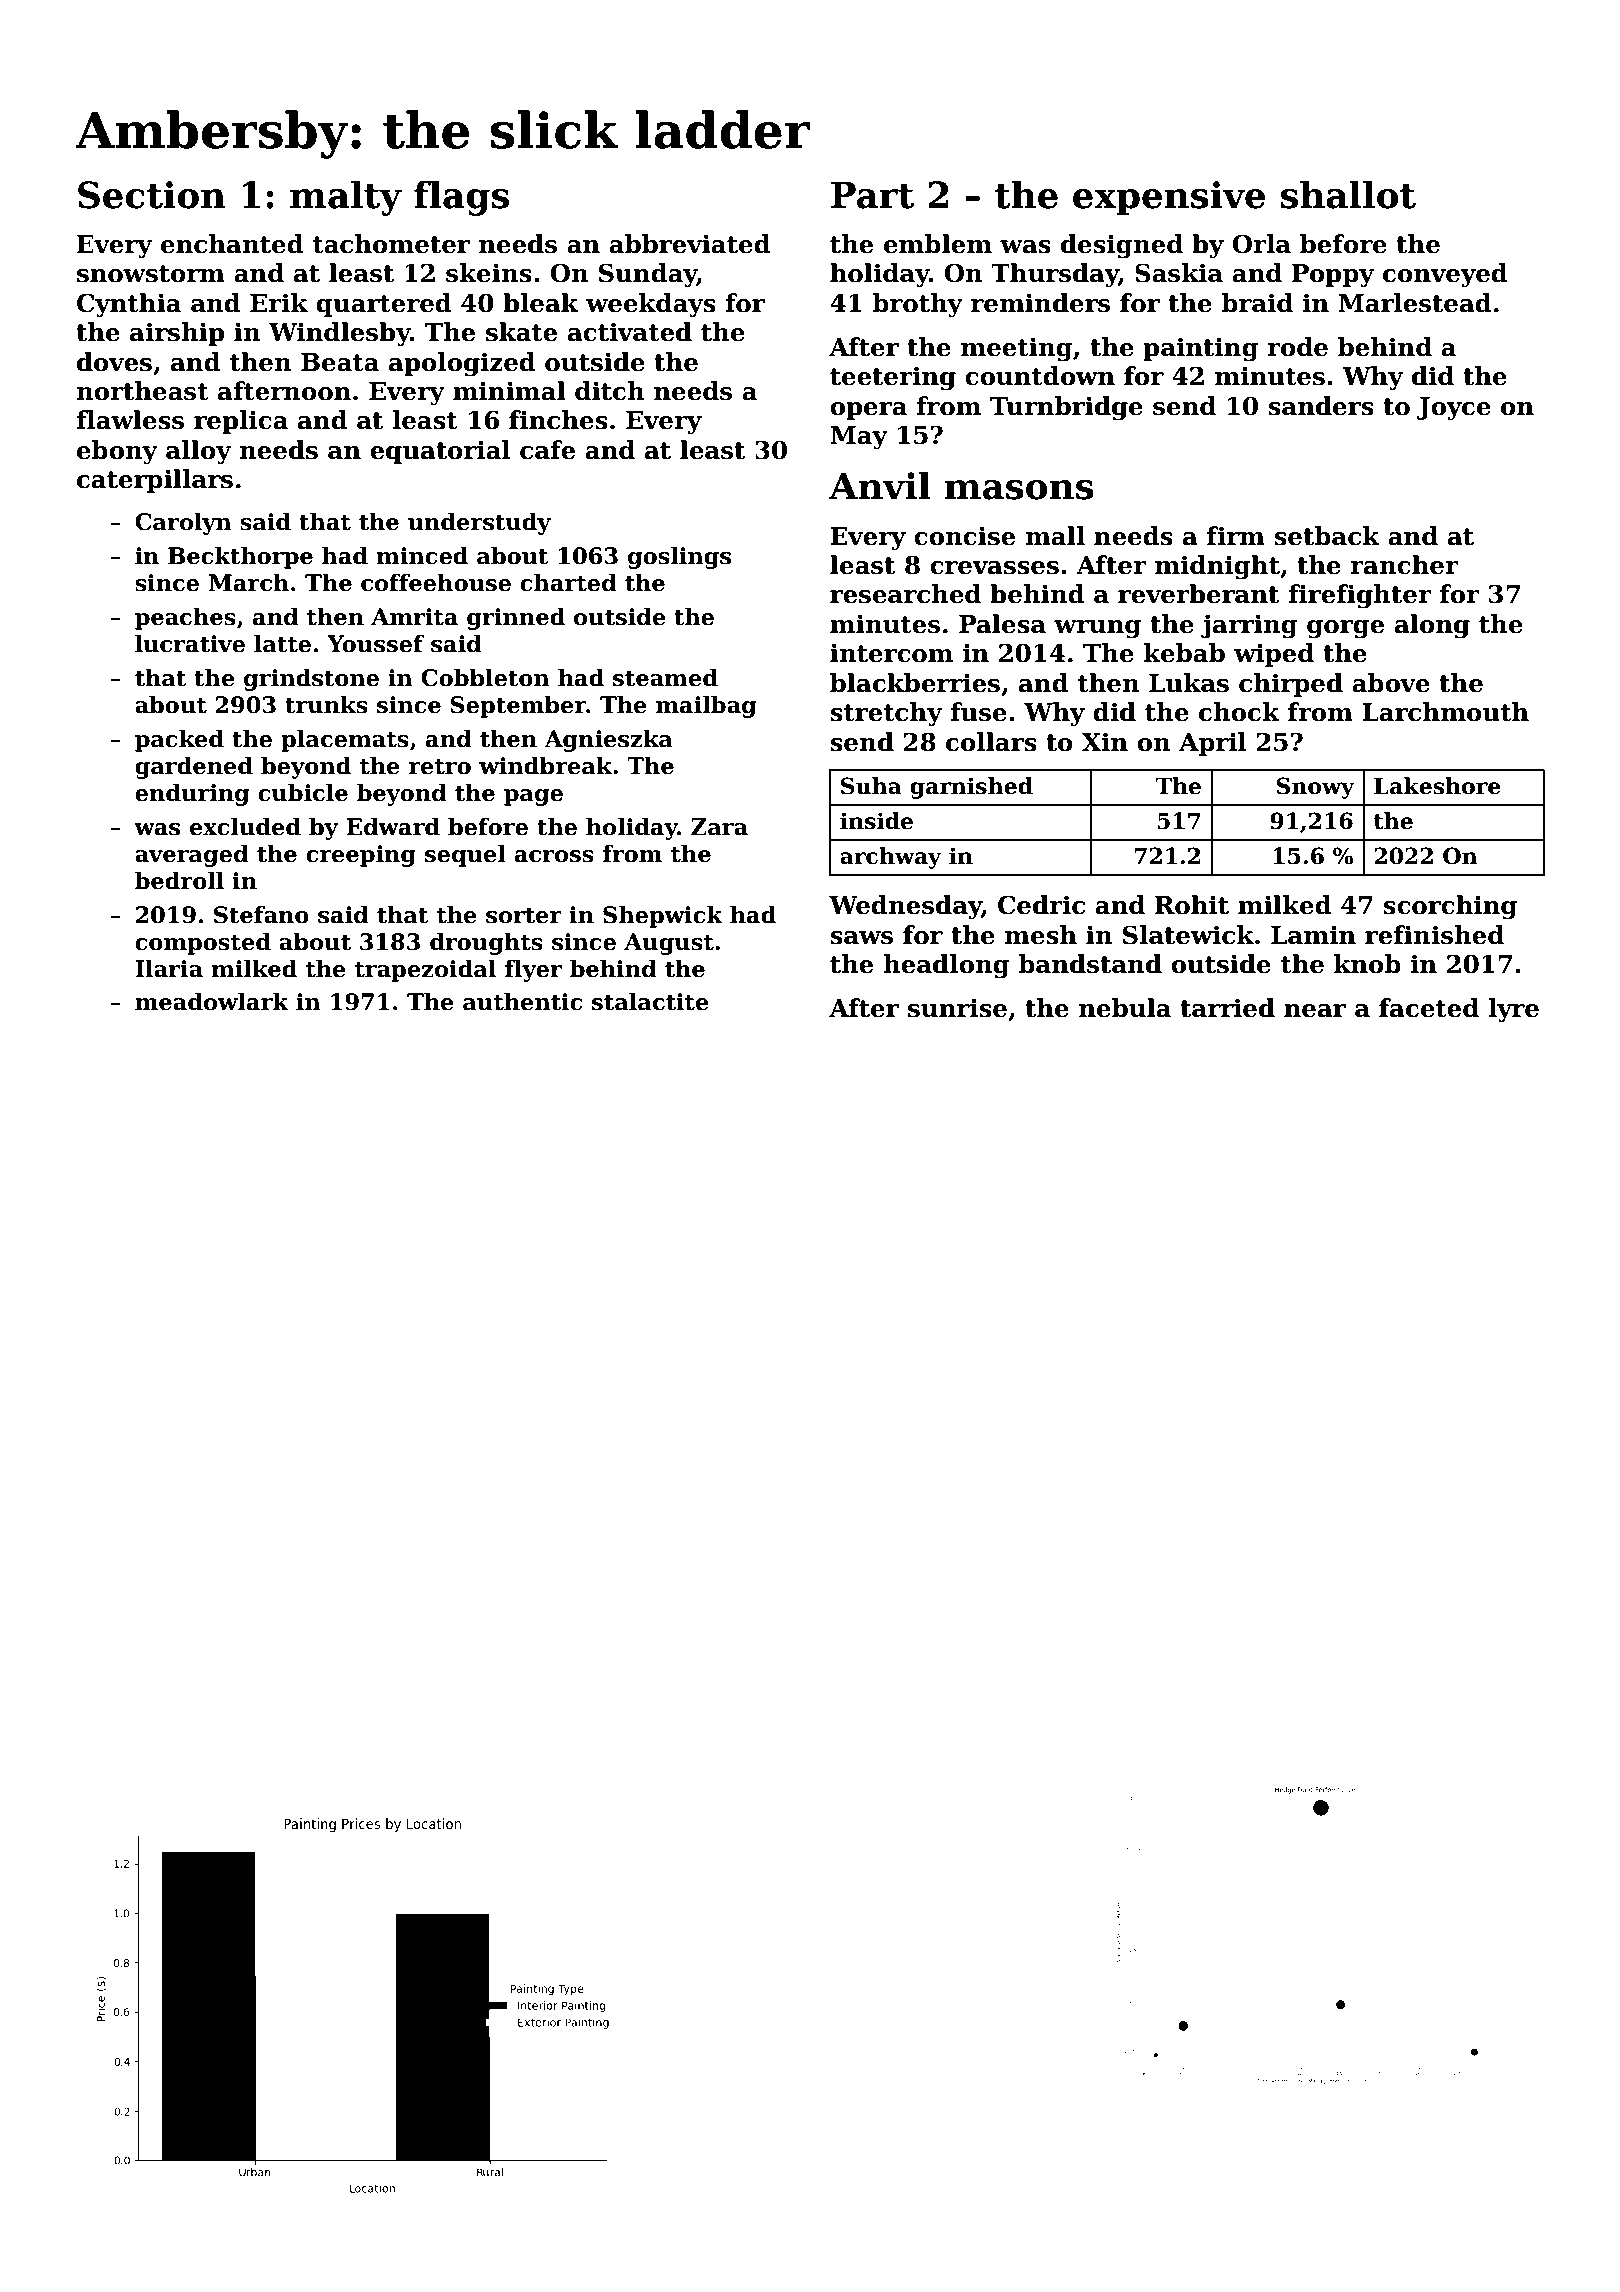  Describe the element at coordinates (461, 198) in the document. I see `flags` at that location.
